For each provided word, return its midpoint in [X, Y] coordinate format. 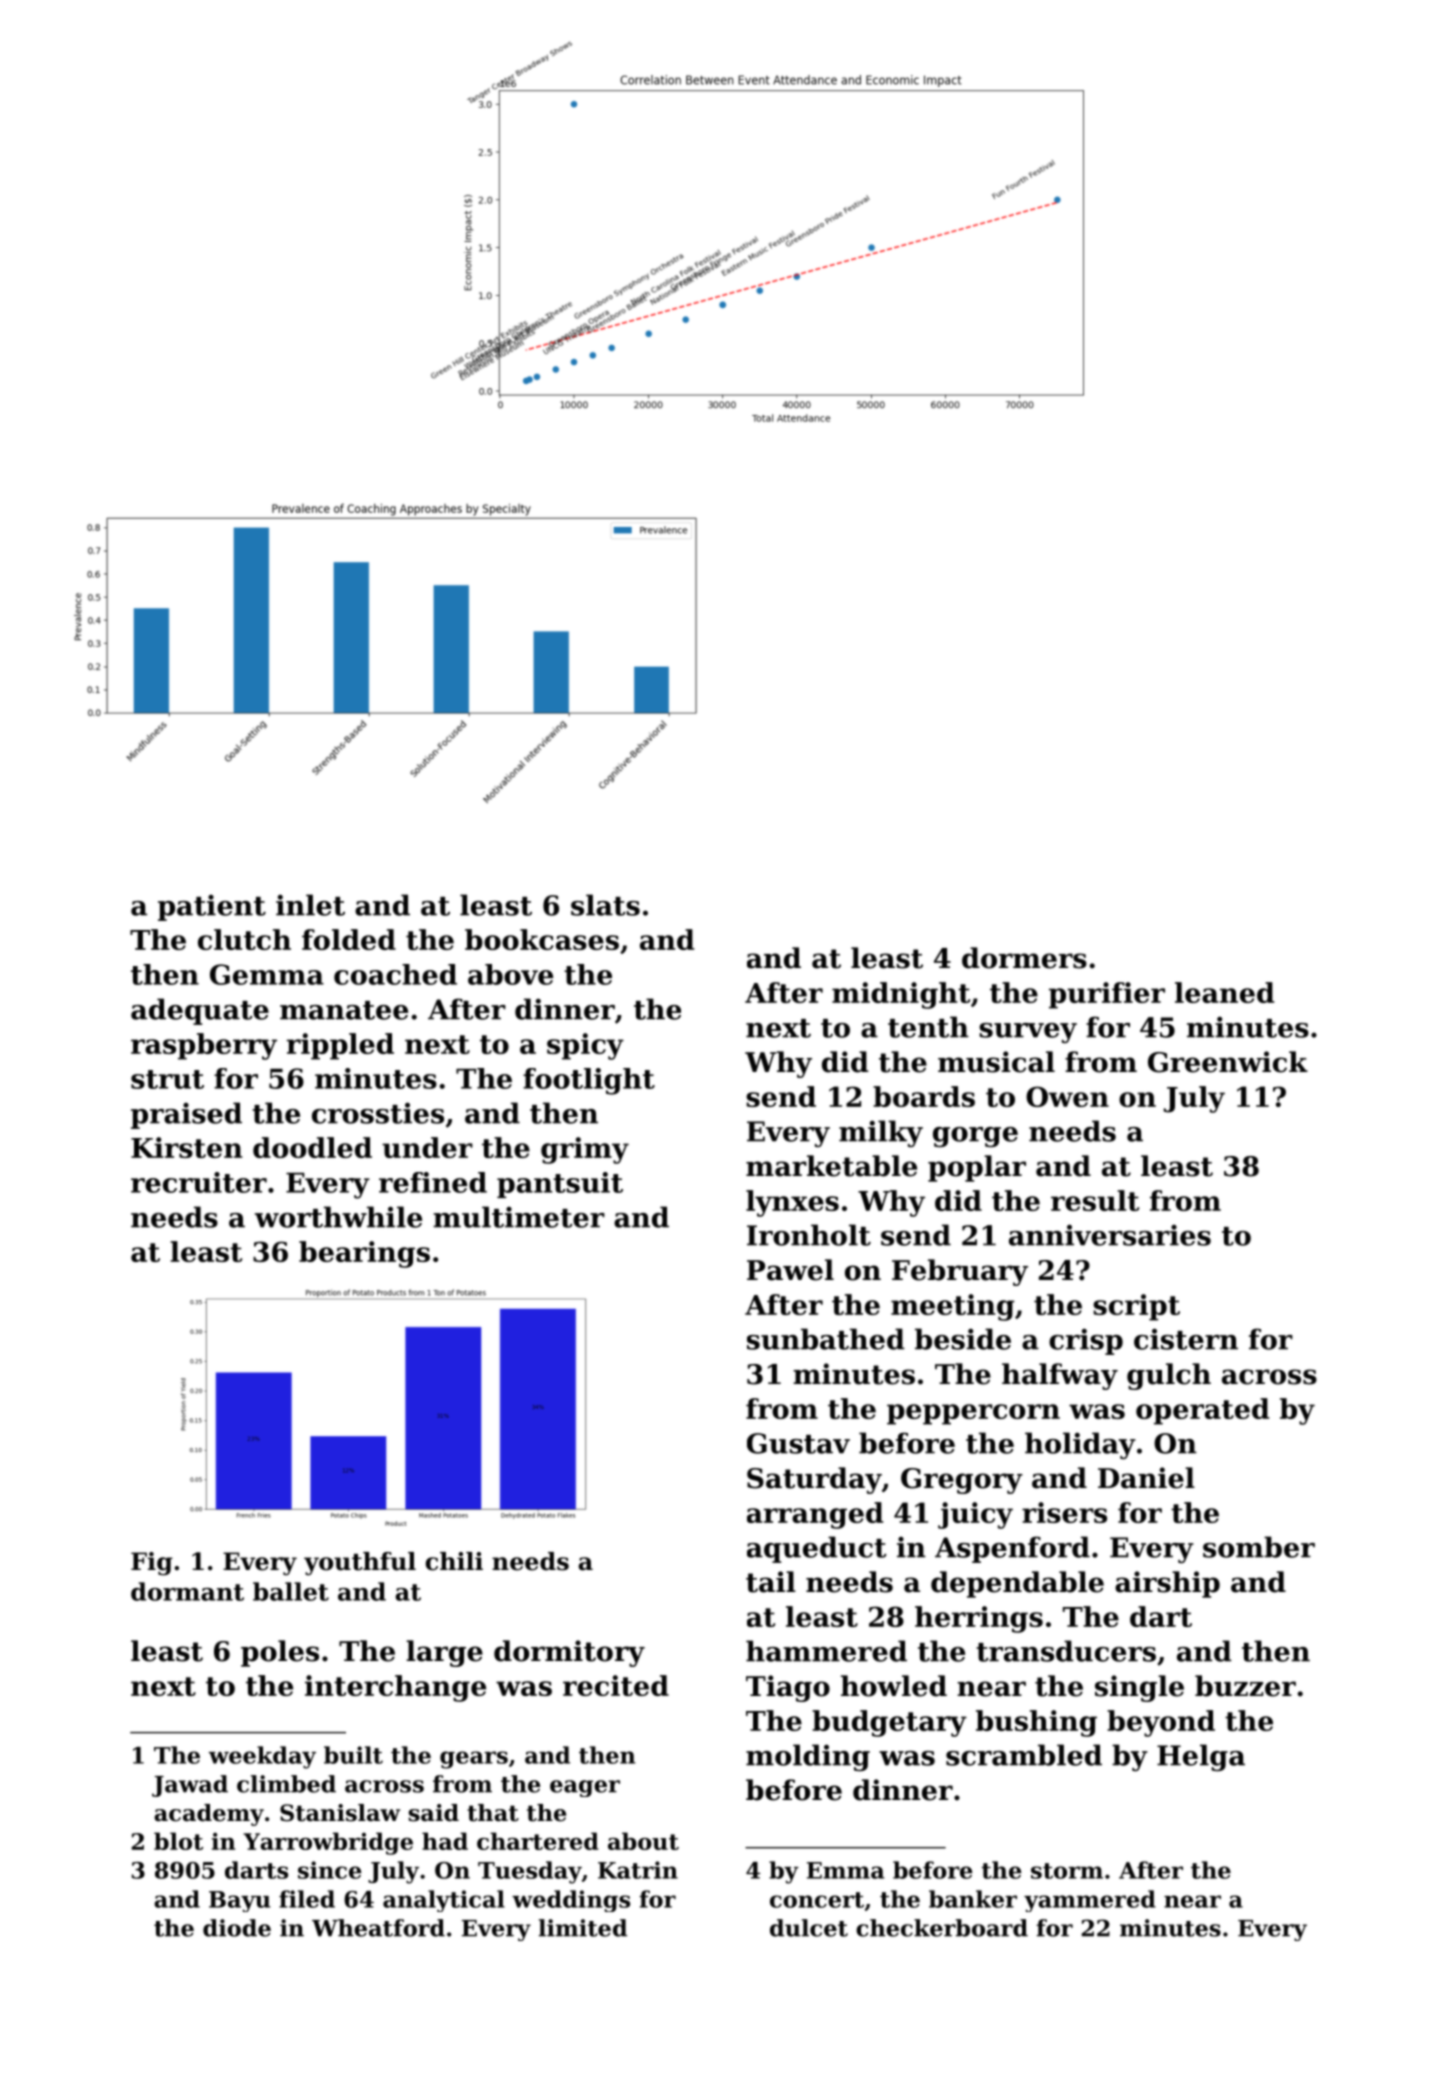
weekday [262, 1757]
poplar [977, 1168]
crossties [378, 1113]
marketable [831, 1166]
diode [237, 1928]
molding [808, 1757]
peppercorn [973, 1414]
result [1095, 1200]
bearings [364, 1254]
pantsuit [560, 1185]
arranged [815, 1515]
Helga [1201, 1758]
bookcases [542, 939]
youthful [360, 1564]
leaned [1225, 992]
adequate [200, 1011]
